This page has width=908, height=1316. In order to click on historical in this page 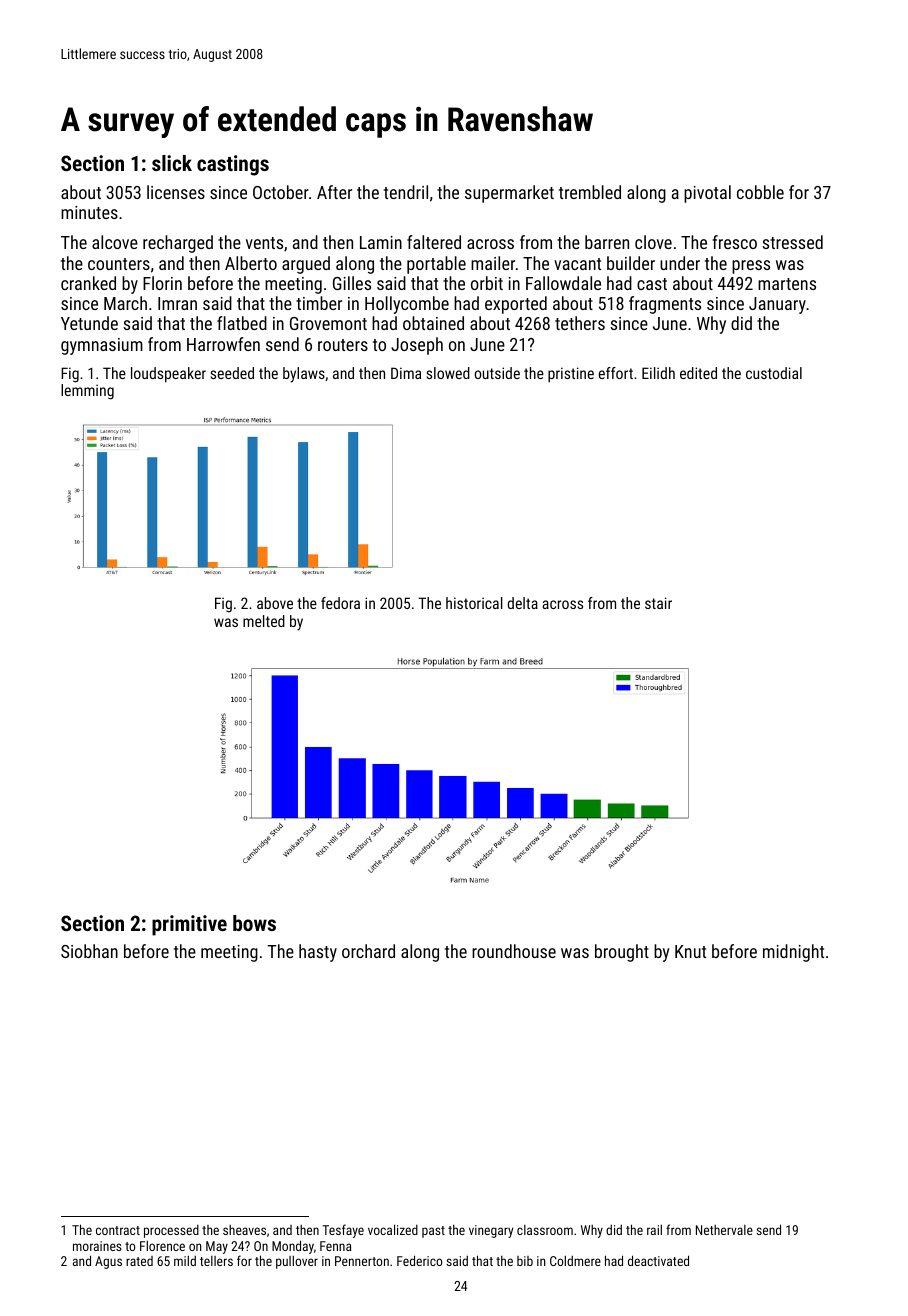, I will do `click(474, 603)`.
